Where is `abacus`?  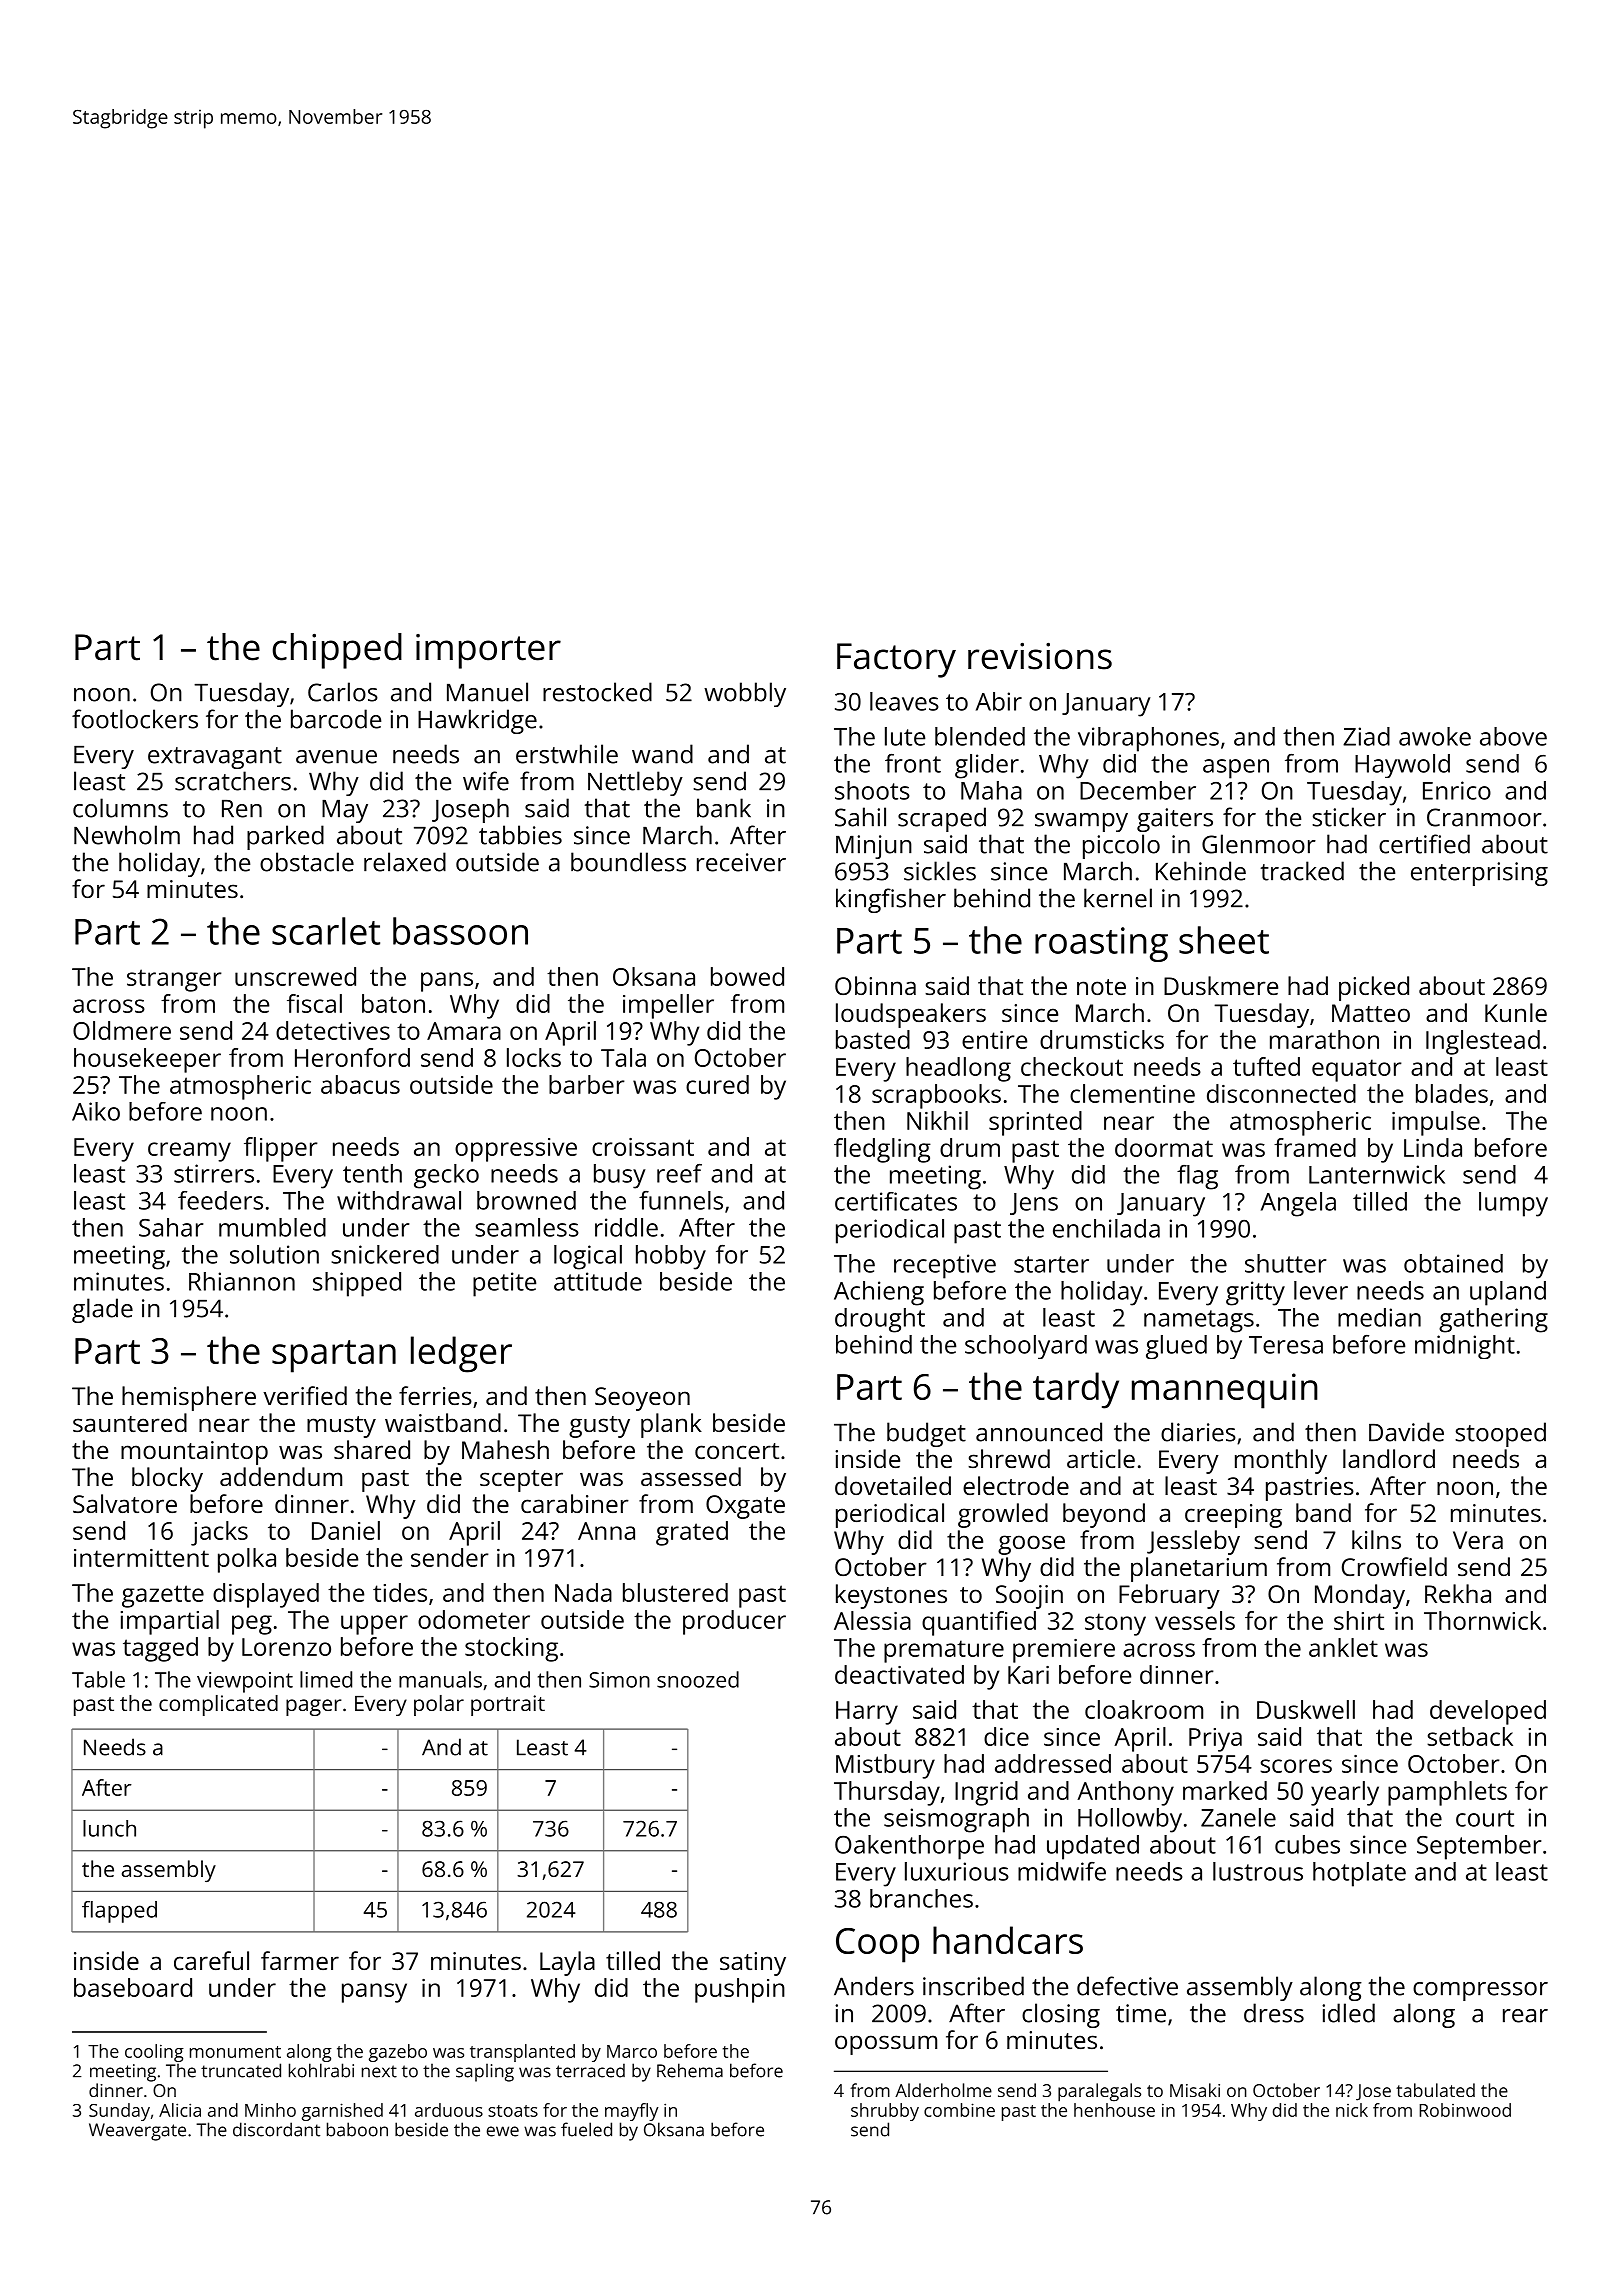
abacus is located at coordinates (360, 1084).
